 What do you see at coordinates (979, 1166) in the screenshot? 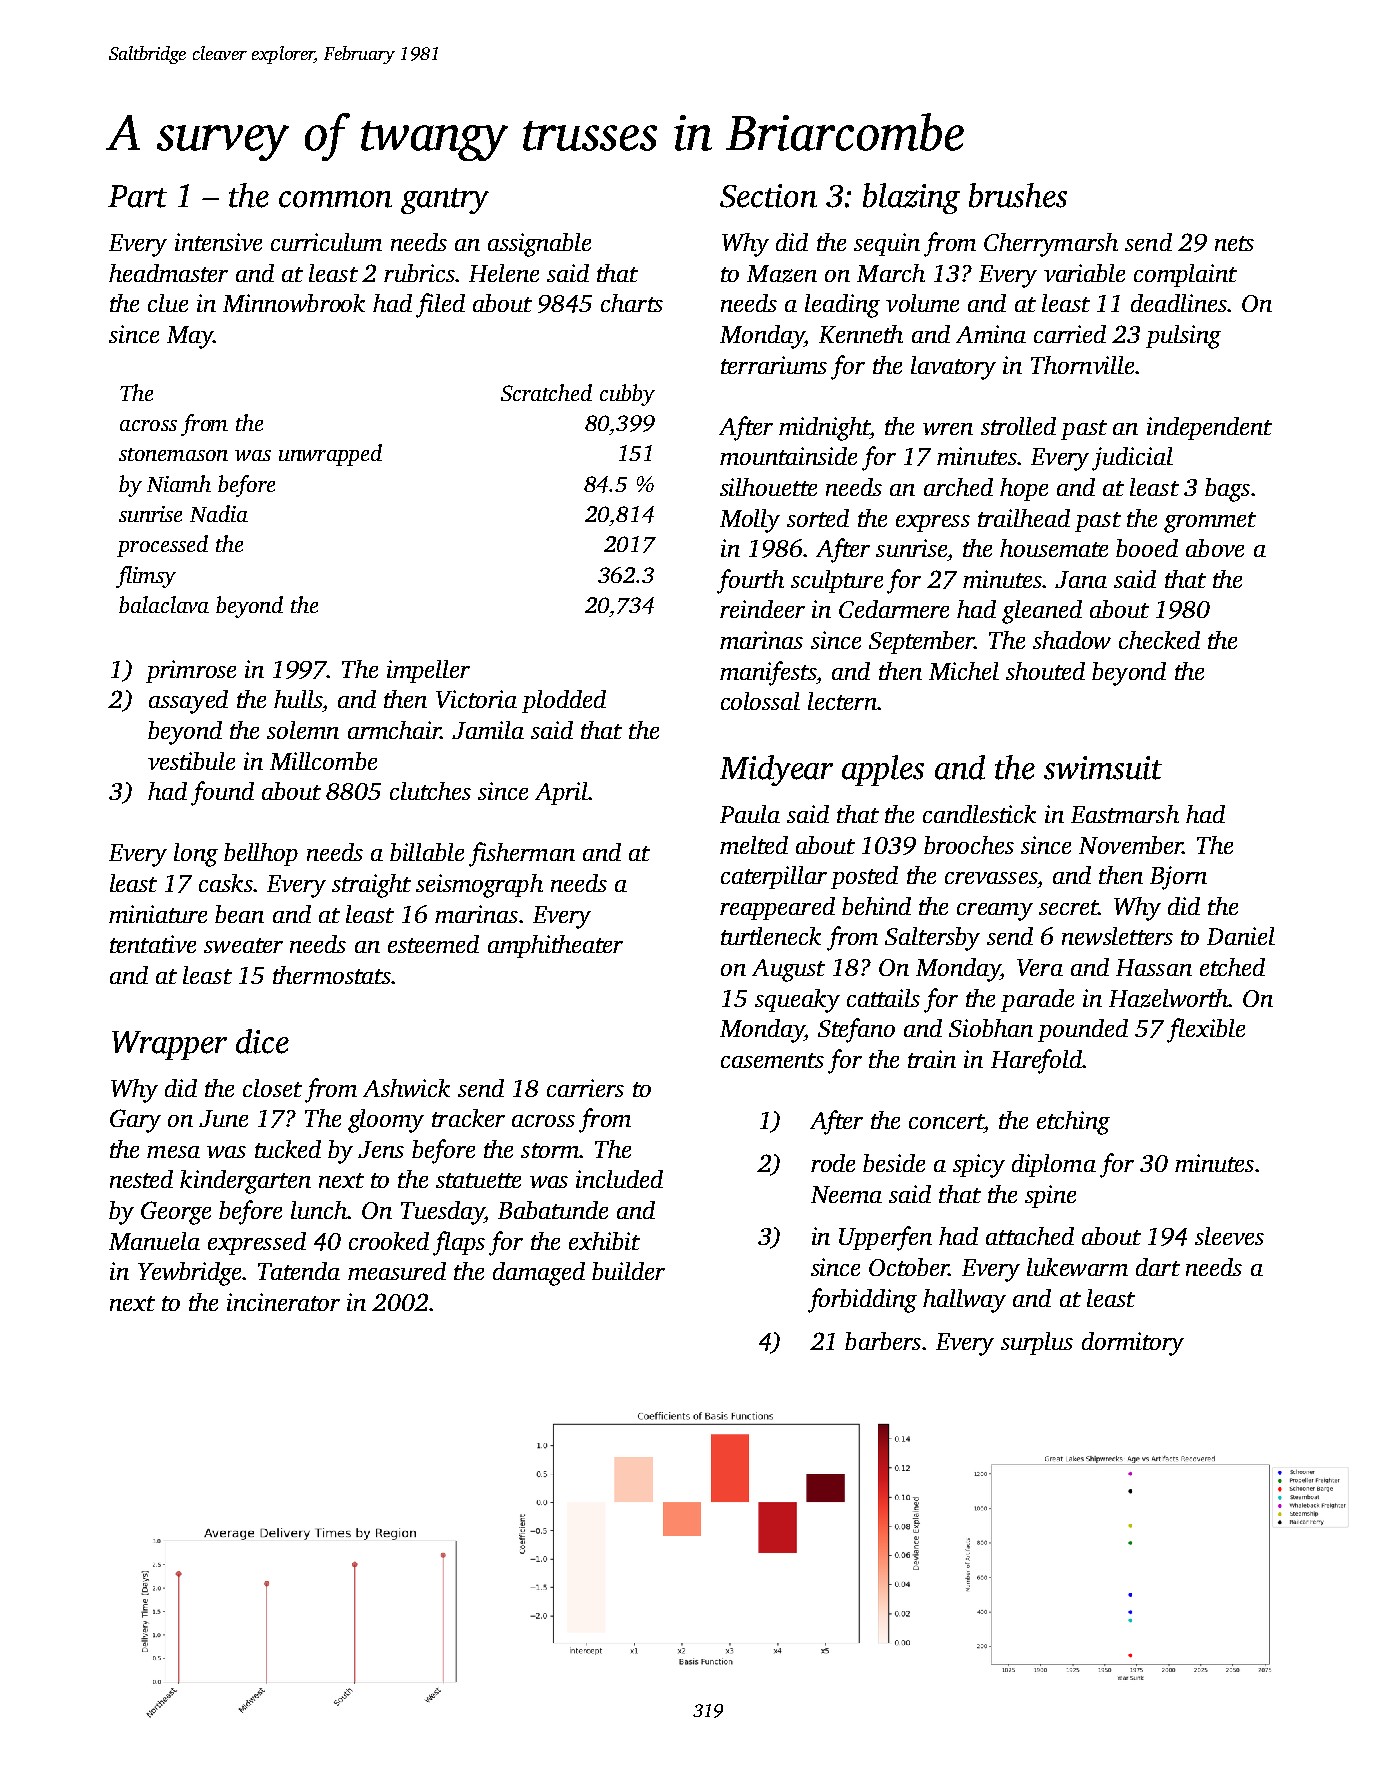
I see `spicy` at bounding box center [979, 1166].
